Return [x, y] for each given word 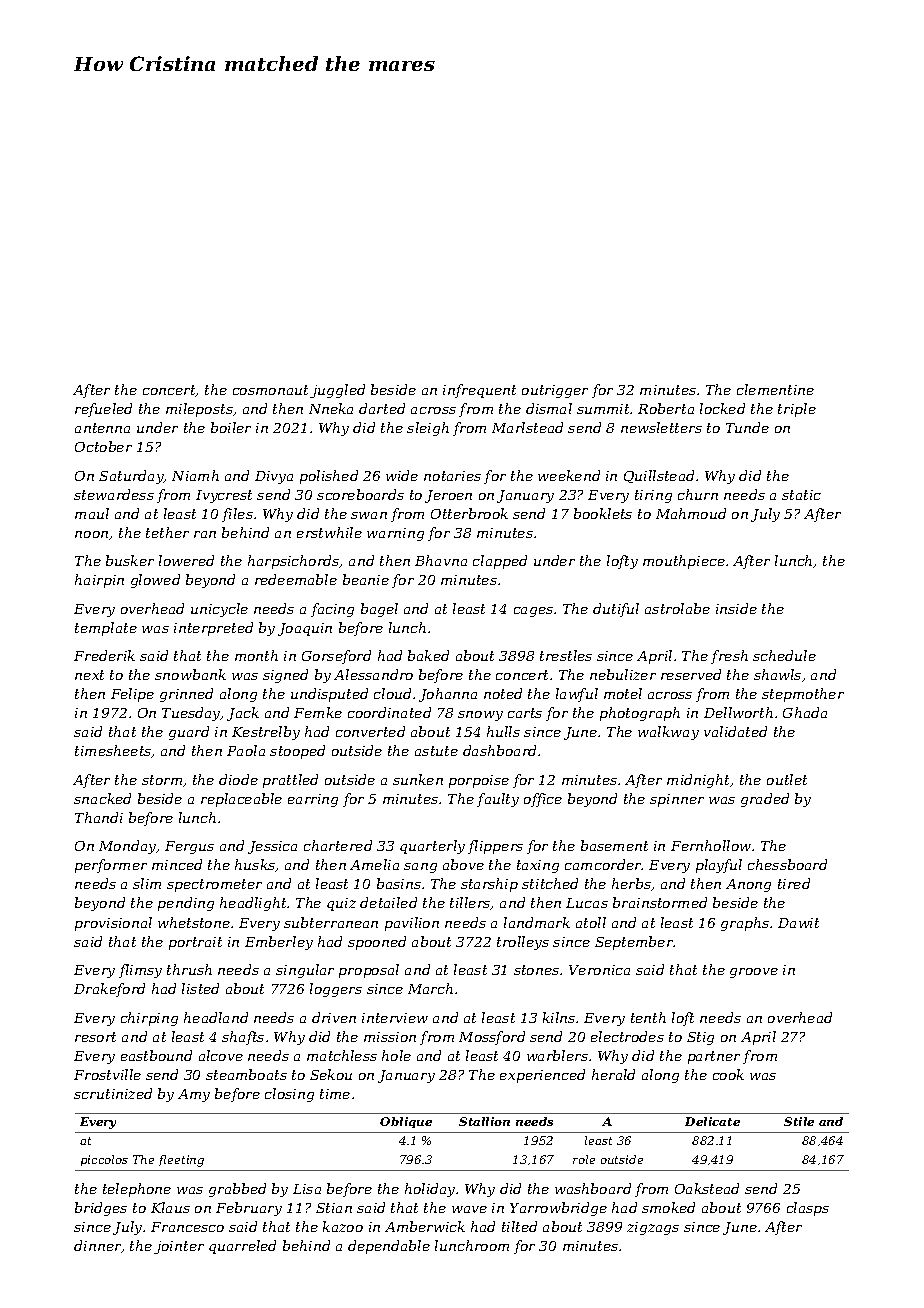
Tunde [747, 427]
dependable [389, 1247]
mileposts [199, 410]
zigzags [653, 1228]
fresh [729, 657]
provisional [113, 924]
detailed [388, 902]
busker [130, 560]
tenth [648, 1017]
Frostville [107, 1074]
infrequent [479, 391]
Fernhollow [711, 845]
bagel [379, 610]
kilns [559, 1017]
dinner [98, 1246]
